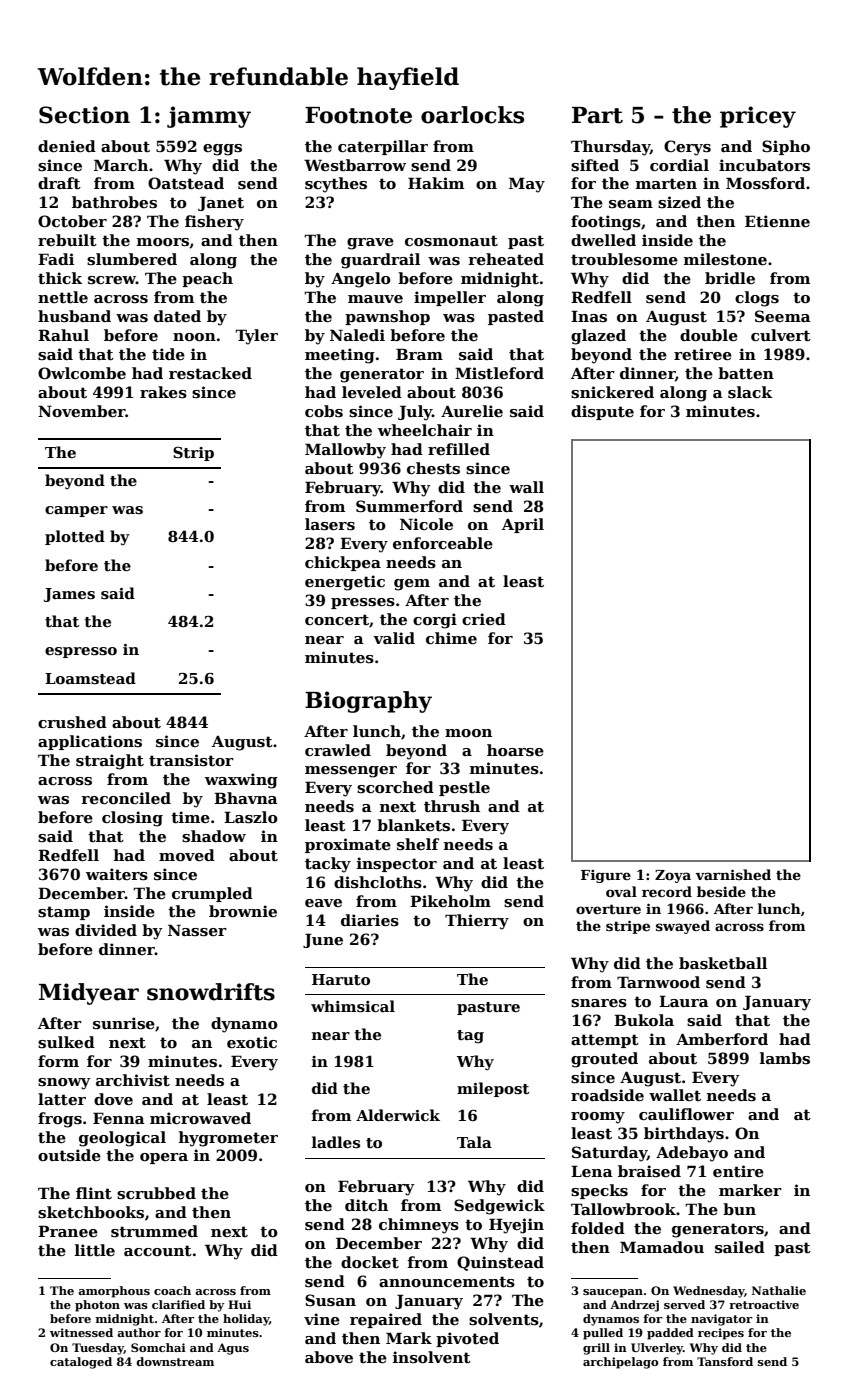 The image size is (849, 1400). What do you see at coordinates (468, 733) in the page?
I see `moon` at bounding box center [468, 733].
